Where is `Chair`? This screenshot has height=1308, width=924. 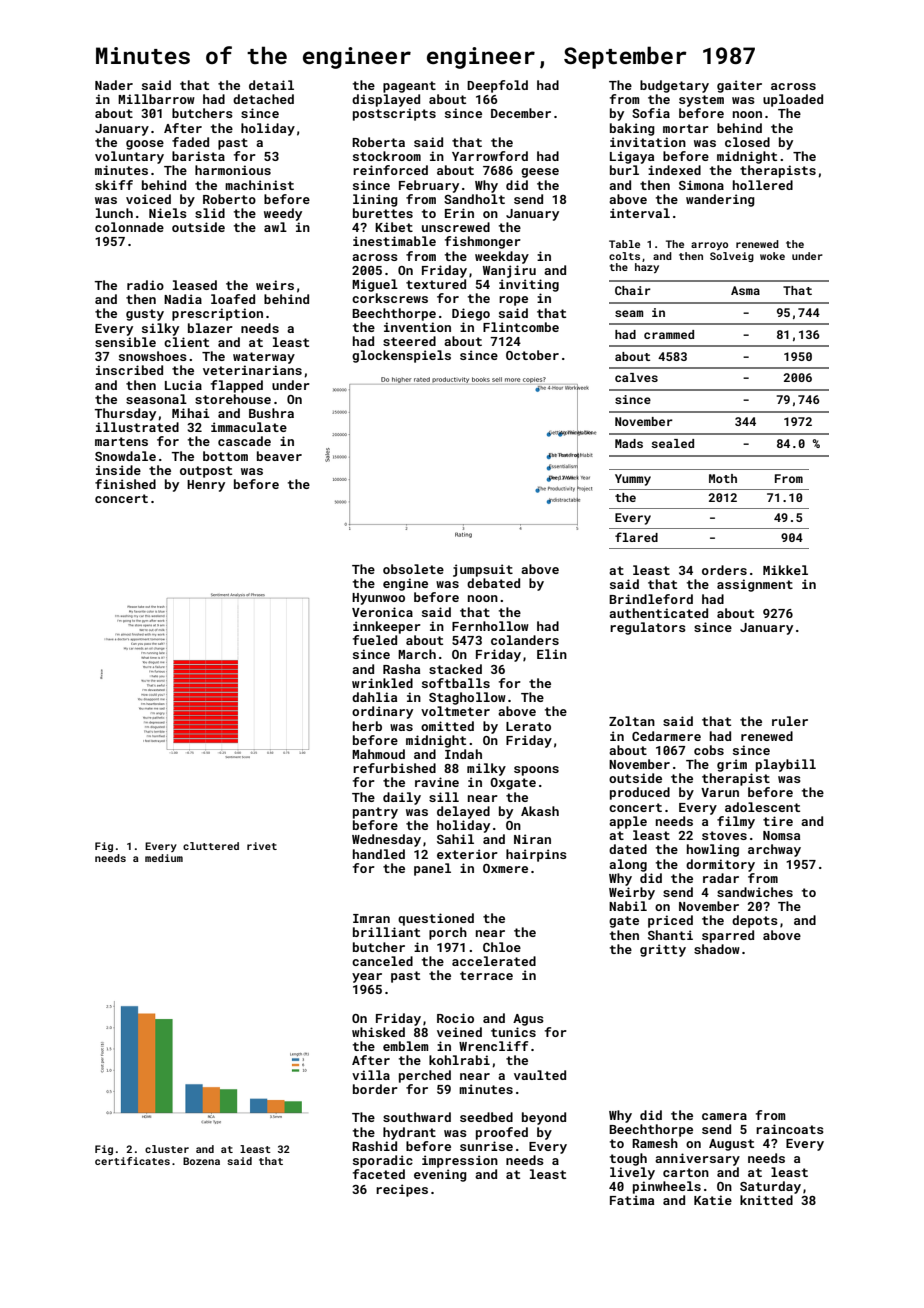 Chair is located at coordinates (633, 290).
